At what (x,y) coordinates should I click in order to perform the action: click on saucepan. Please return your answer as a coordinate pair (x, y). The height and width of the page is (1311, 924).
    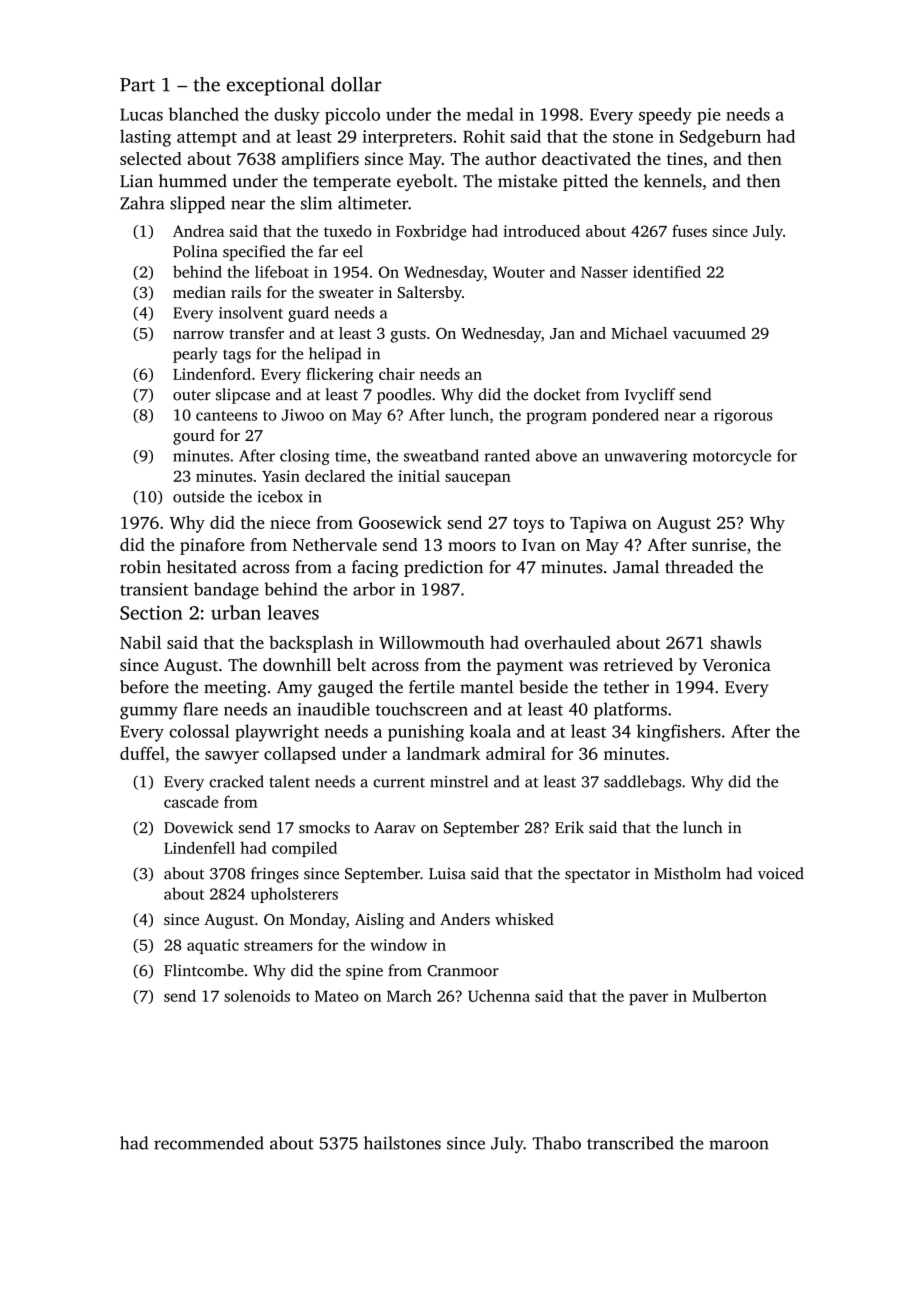
    Looking at the image, I should click on (478, 480).
